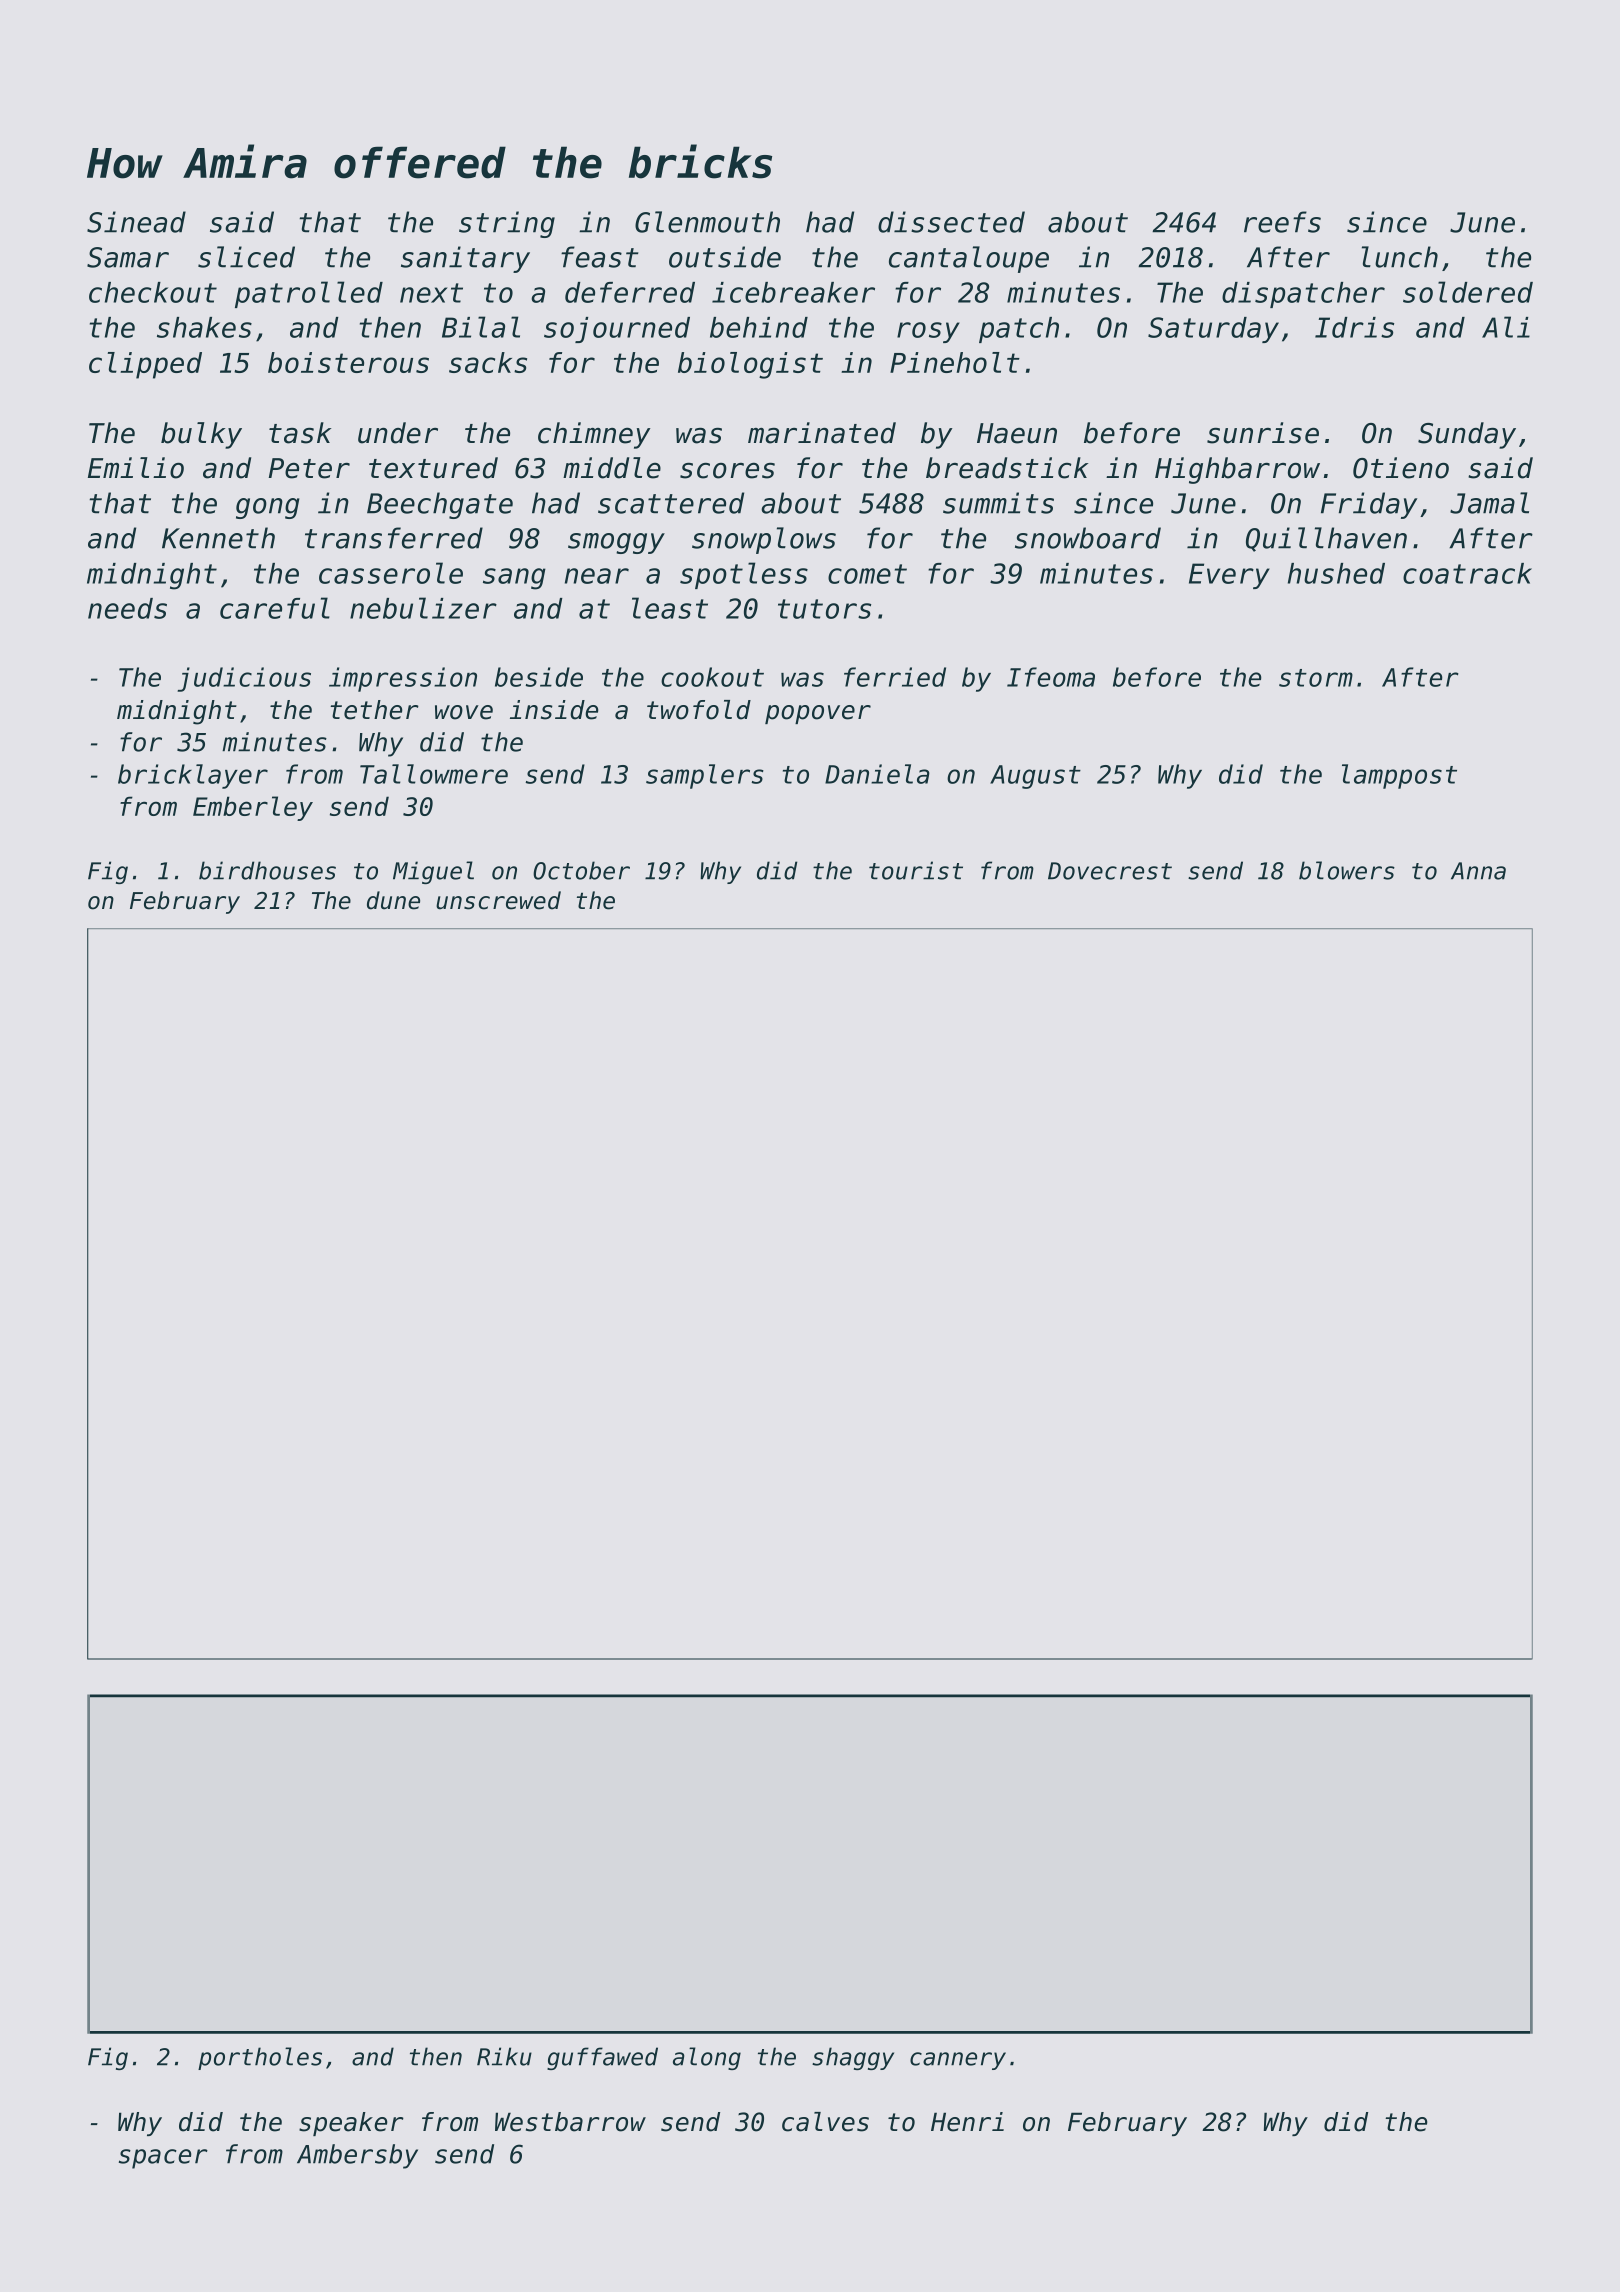  I want to click on Idris, so click(1354, 327).
